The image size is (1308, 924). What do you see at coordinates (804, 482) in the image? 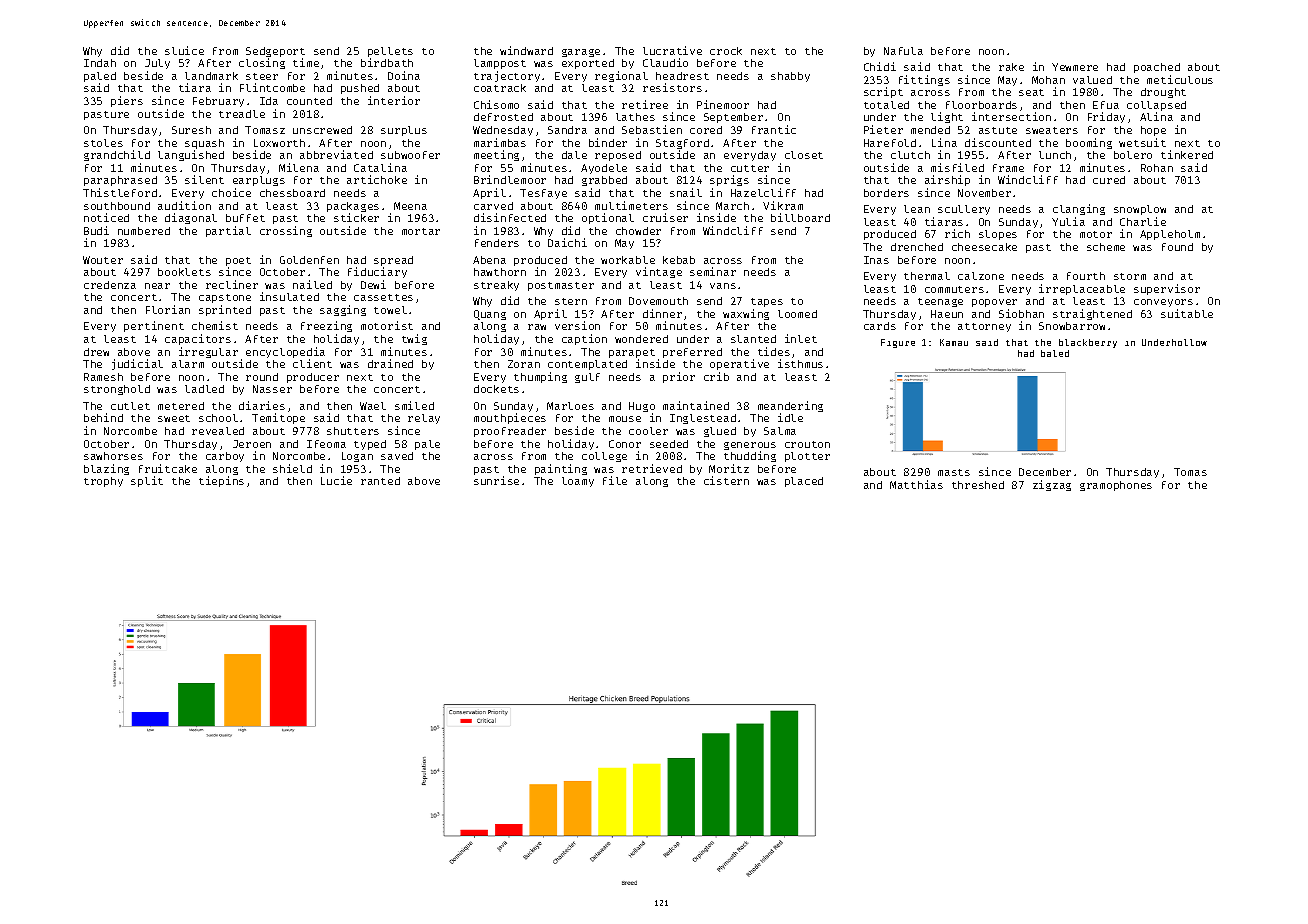
I see `placed` at bounding box center [804, 482].
